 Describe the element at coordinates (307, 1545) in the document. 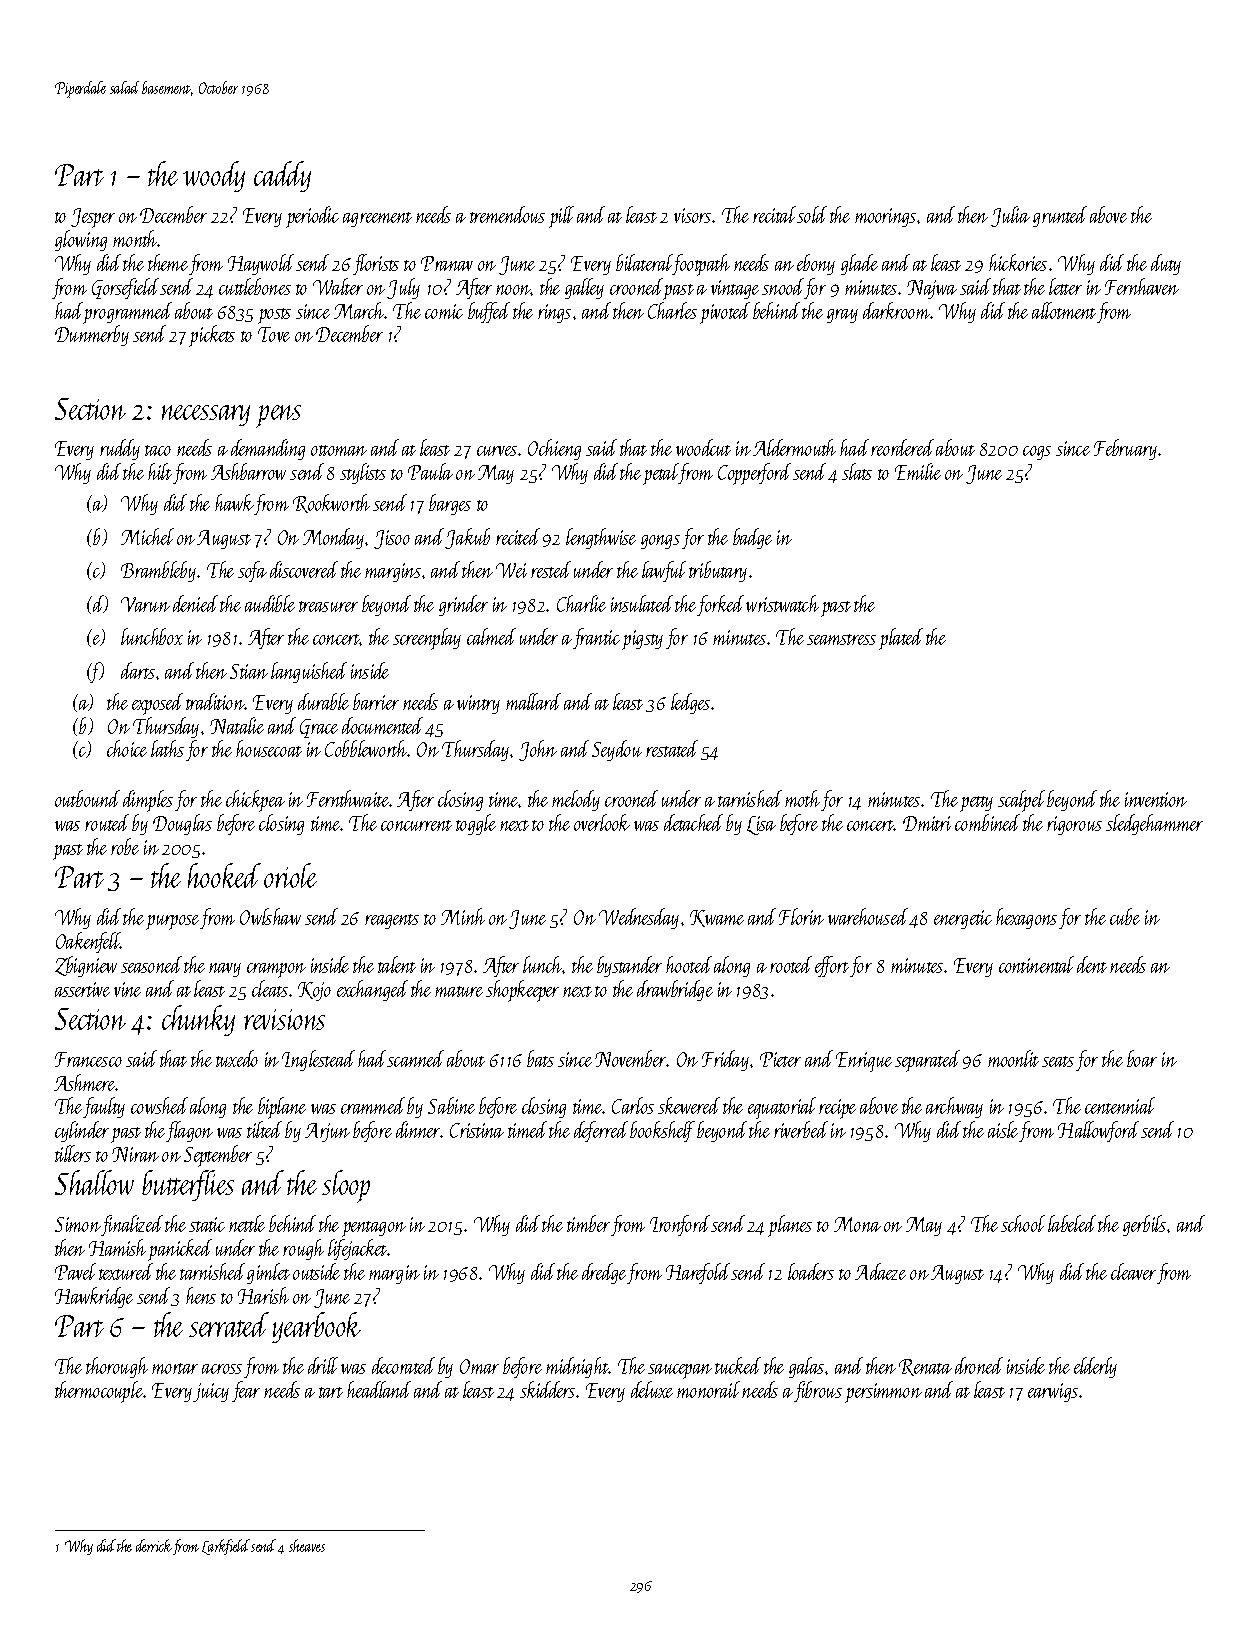

I see `sheaves` at that location.
